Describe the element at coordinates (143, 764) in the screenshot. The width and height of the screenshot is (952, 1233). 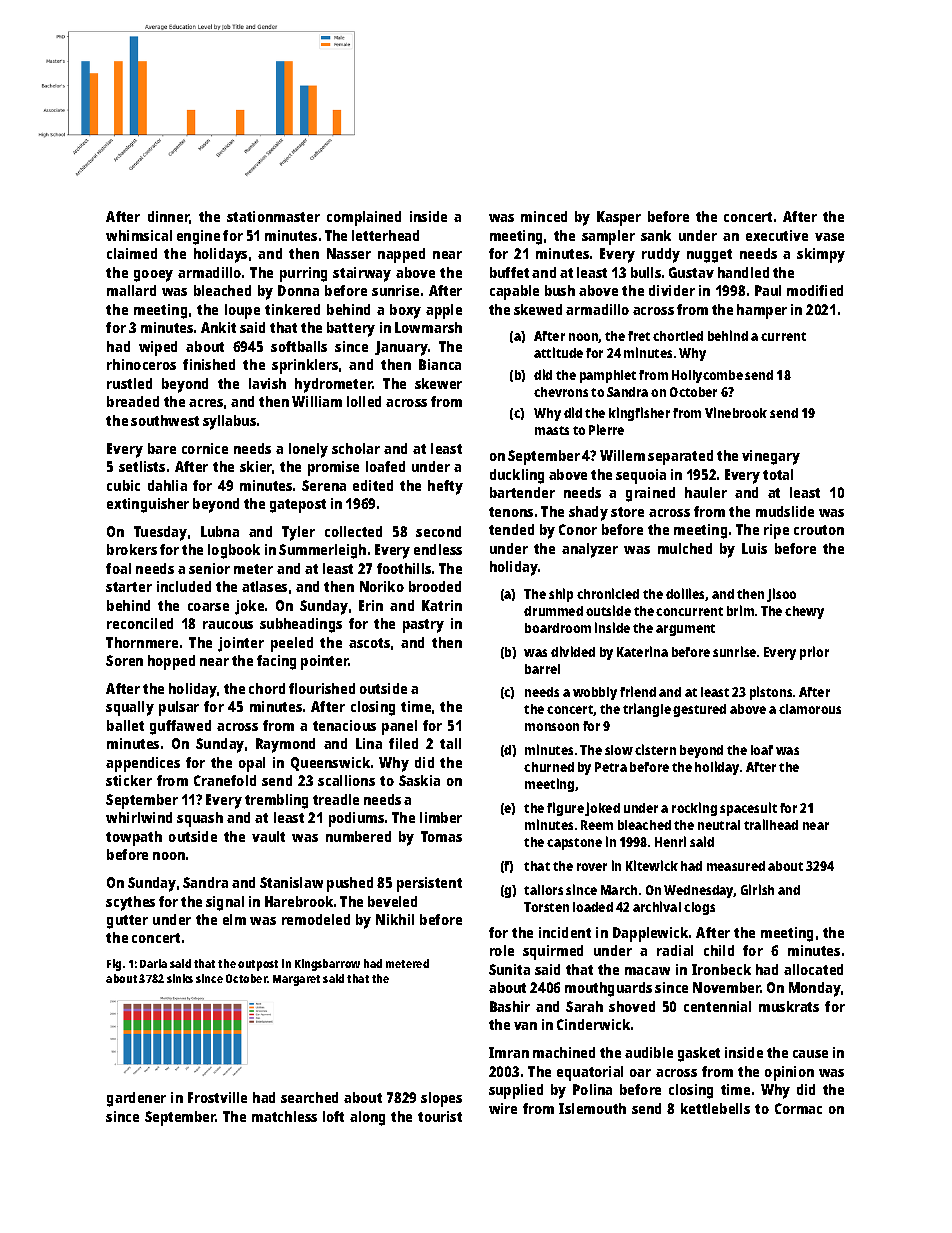
I see `appendices` at that location.
